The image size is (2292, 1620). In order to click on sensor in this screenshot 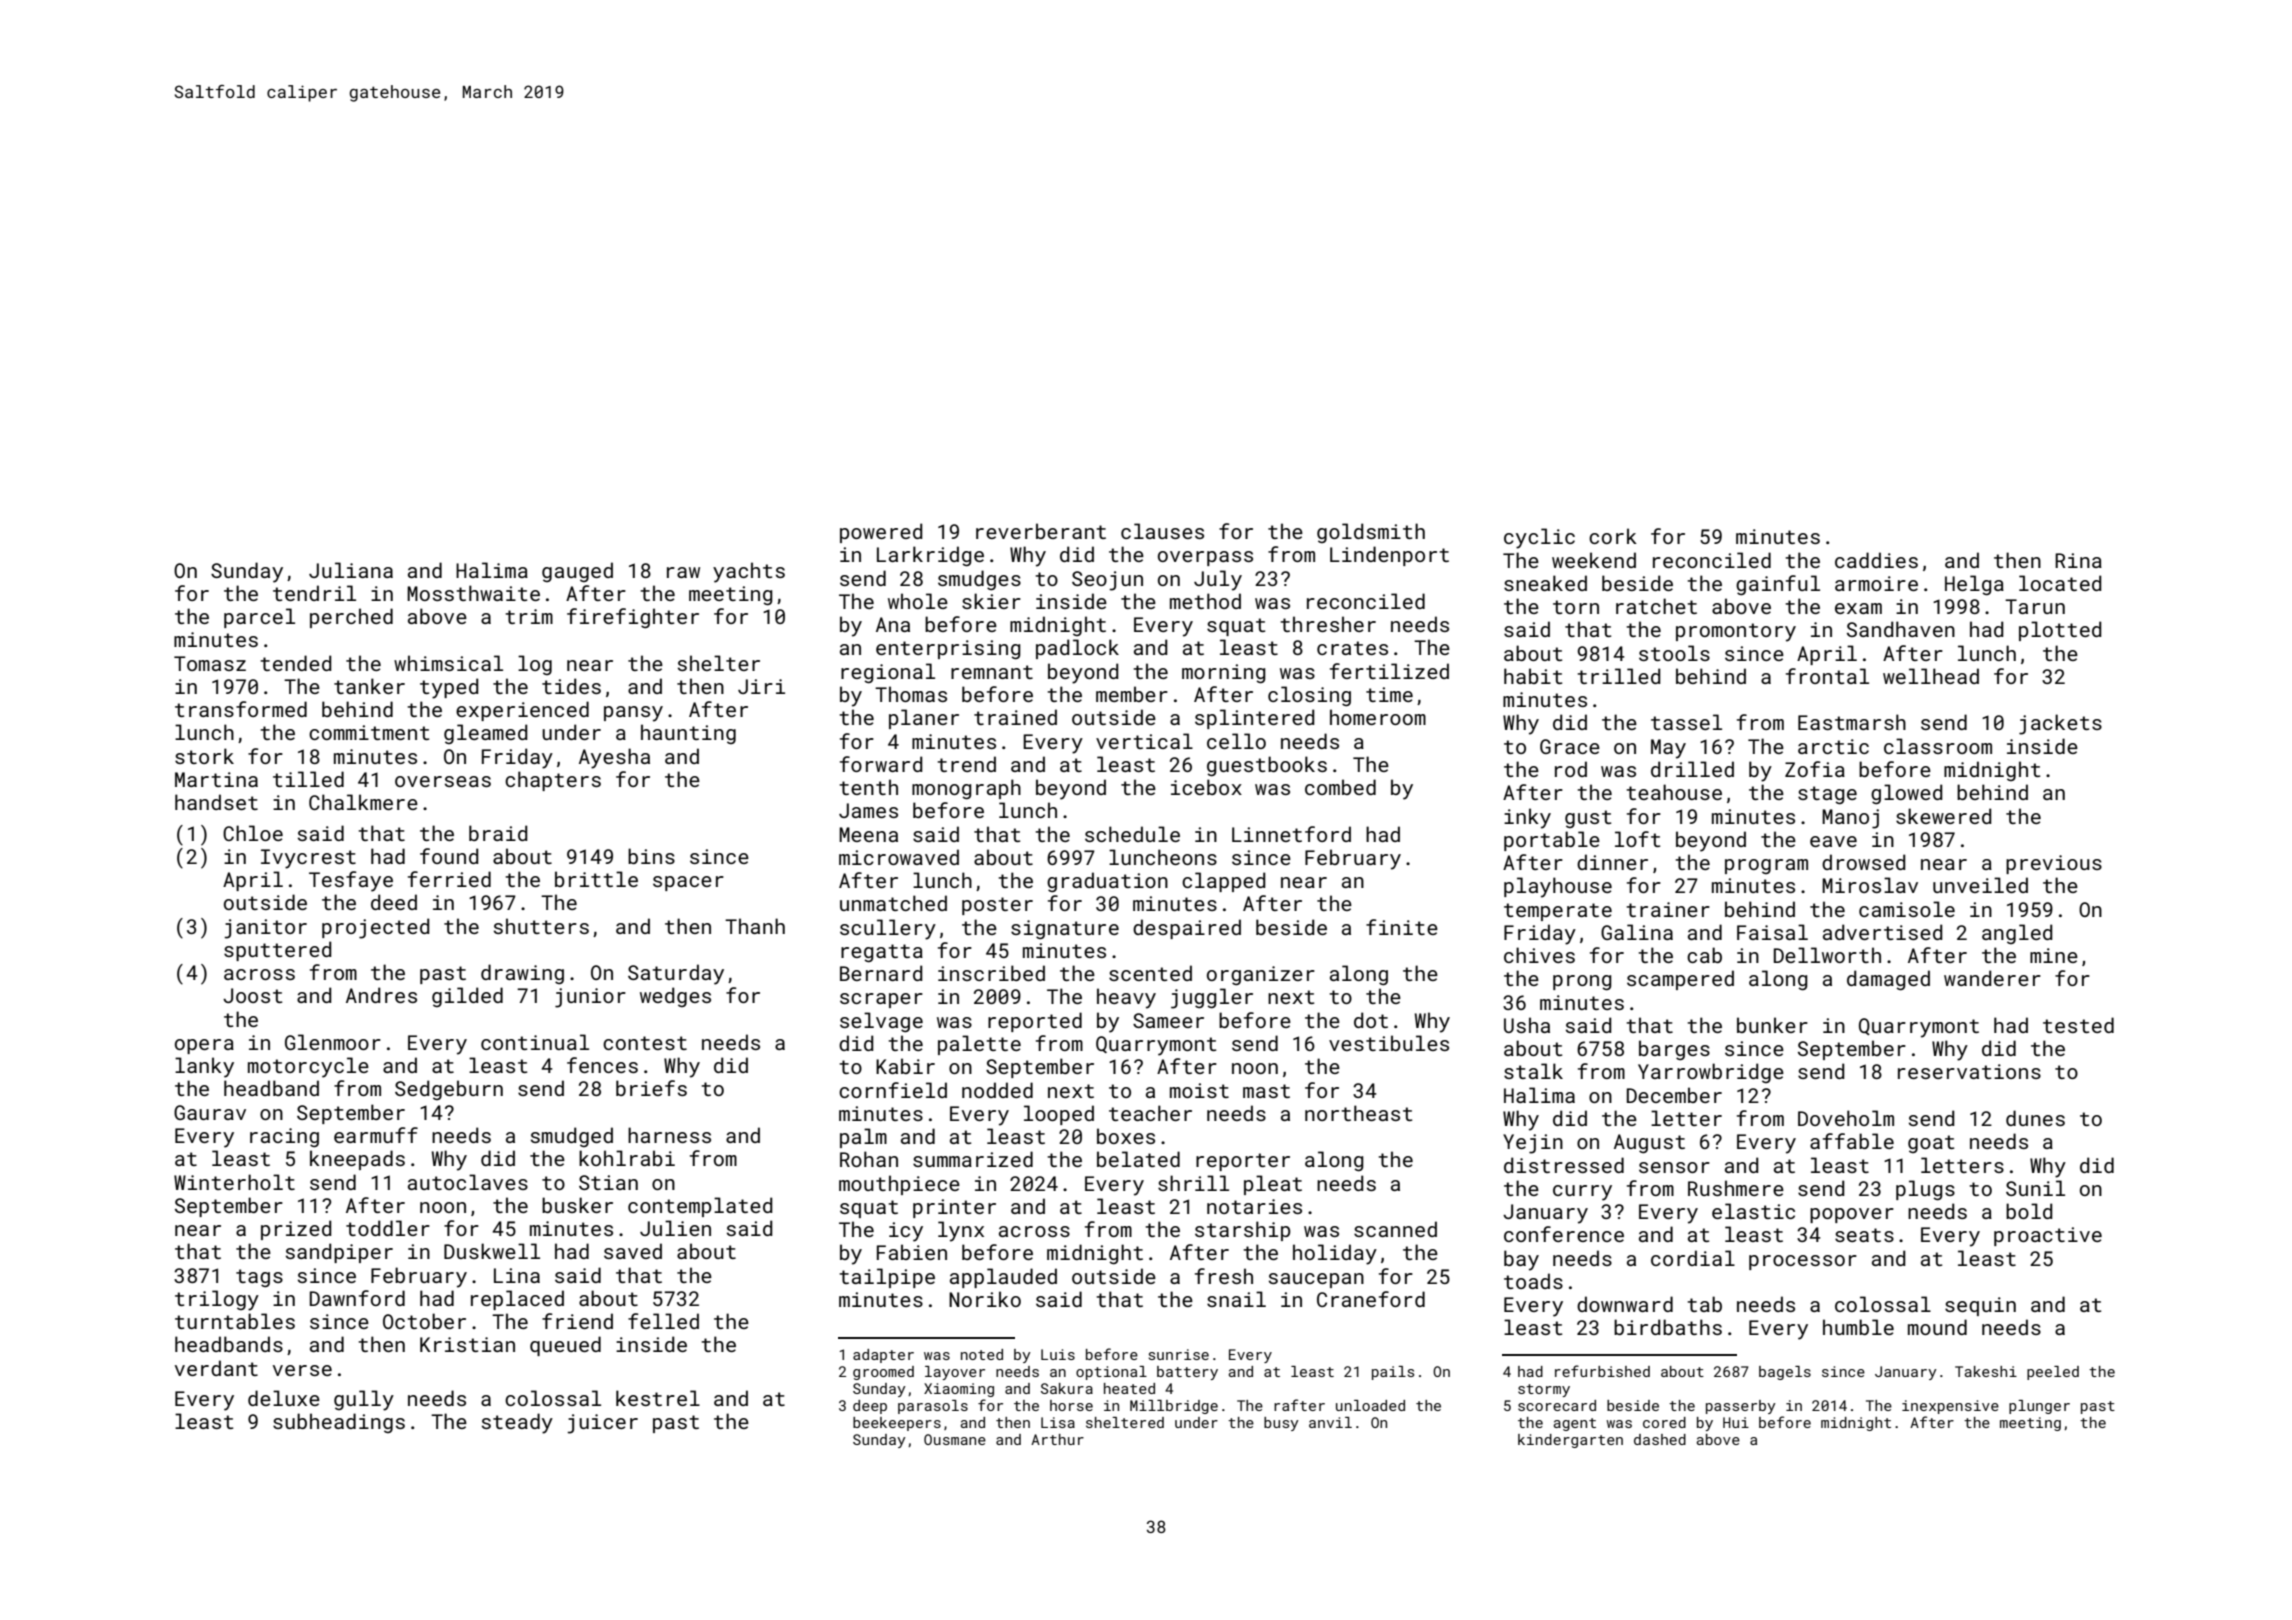, I will do `click(1674, 1167)`.
